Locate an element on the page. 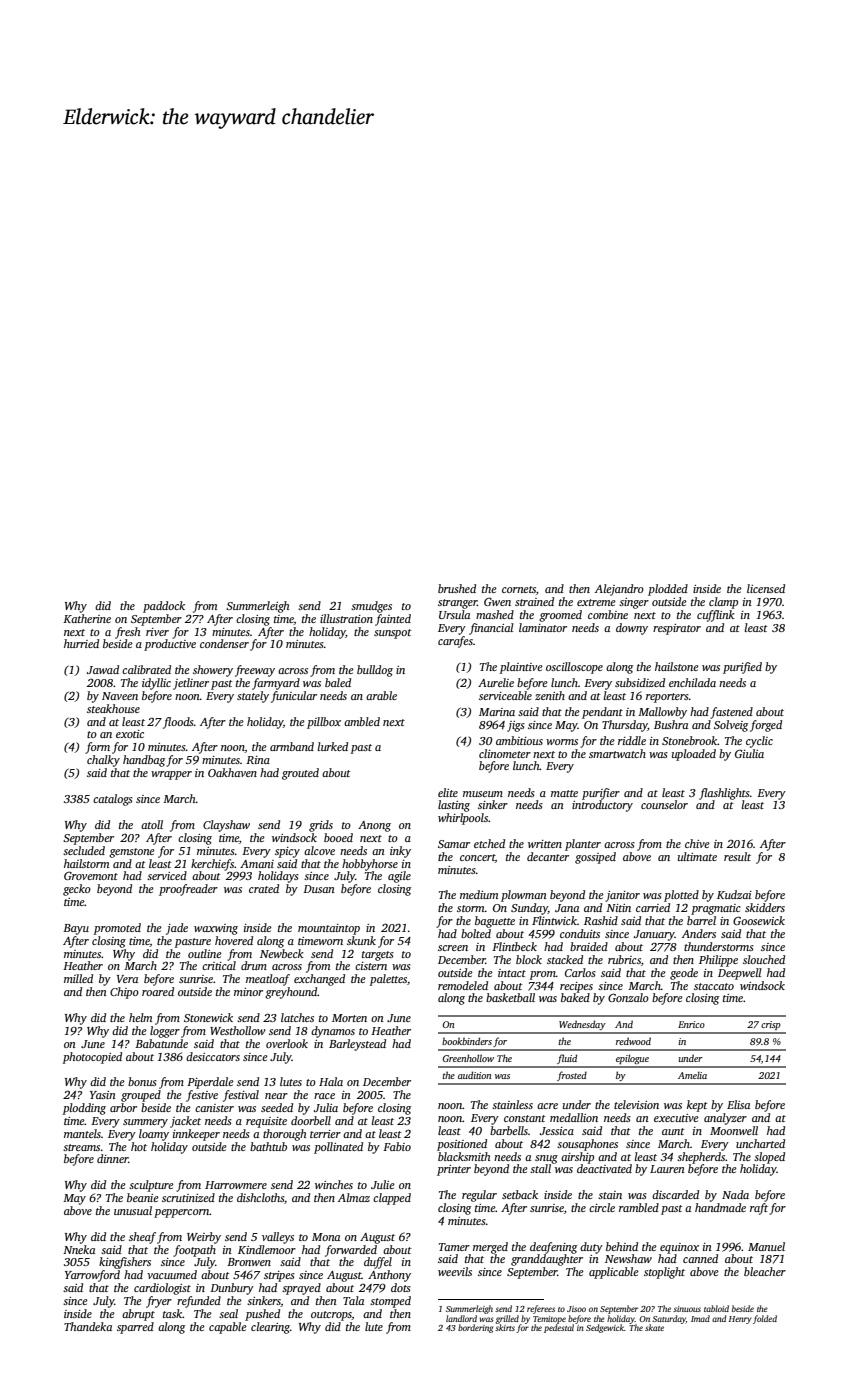  dynamos is located at coordinates (333, 1032).
